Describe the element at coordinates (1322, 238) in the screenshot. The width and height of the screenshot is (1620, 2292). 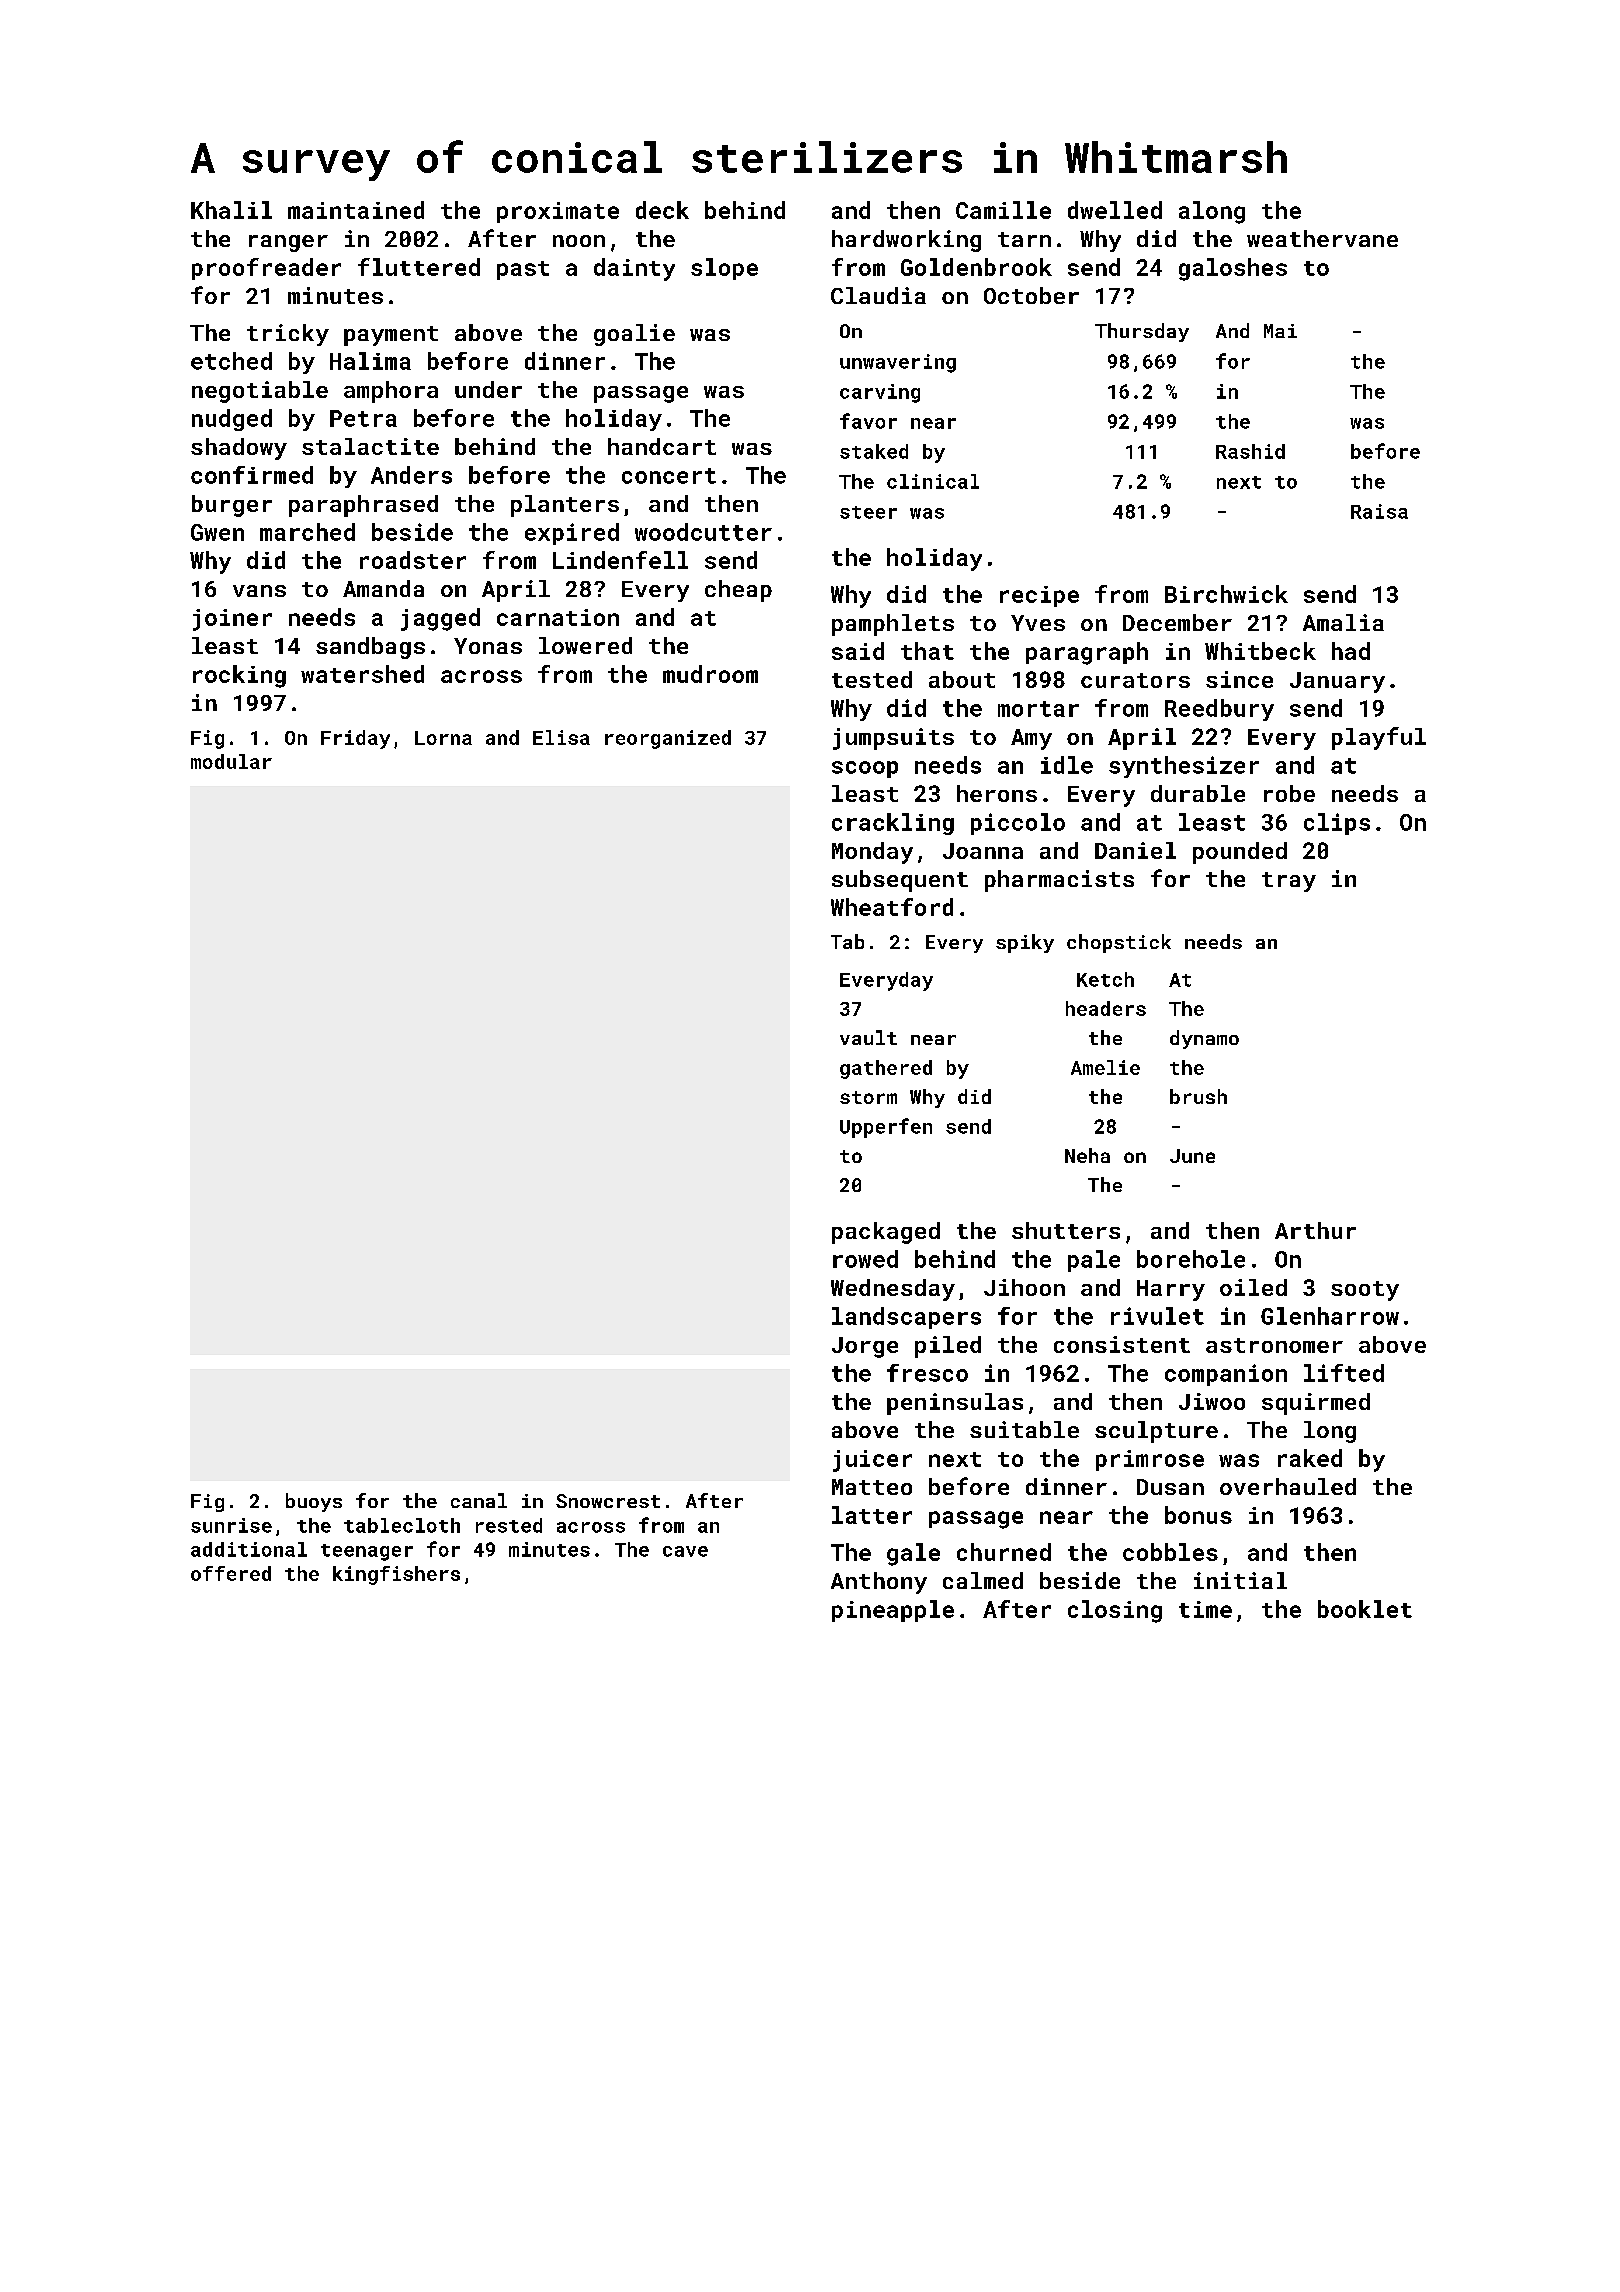
I see `weathervane` at that location.
